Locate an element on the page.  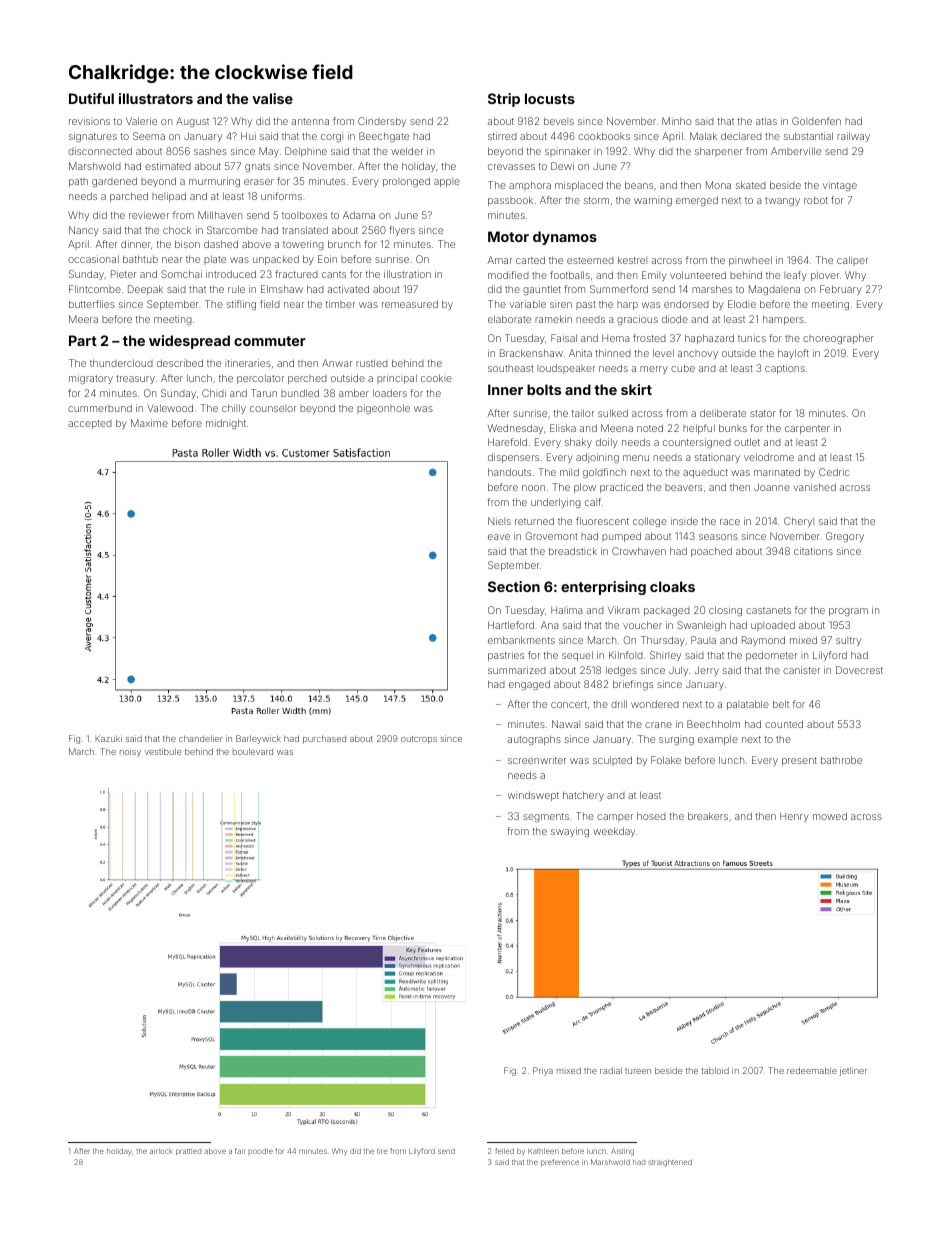
purchased is located at coordinates (324, 739).
